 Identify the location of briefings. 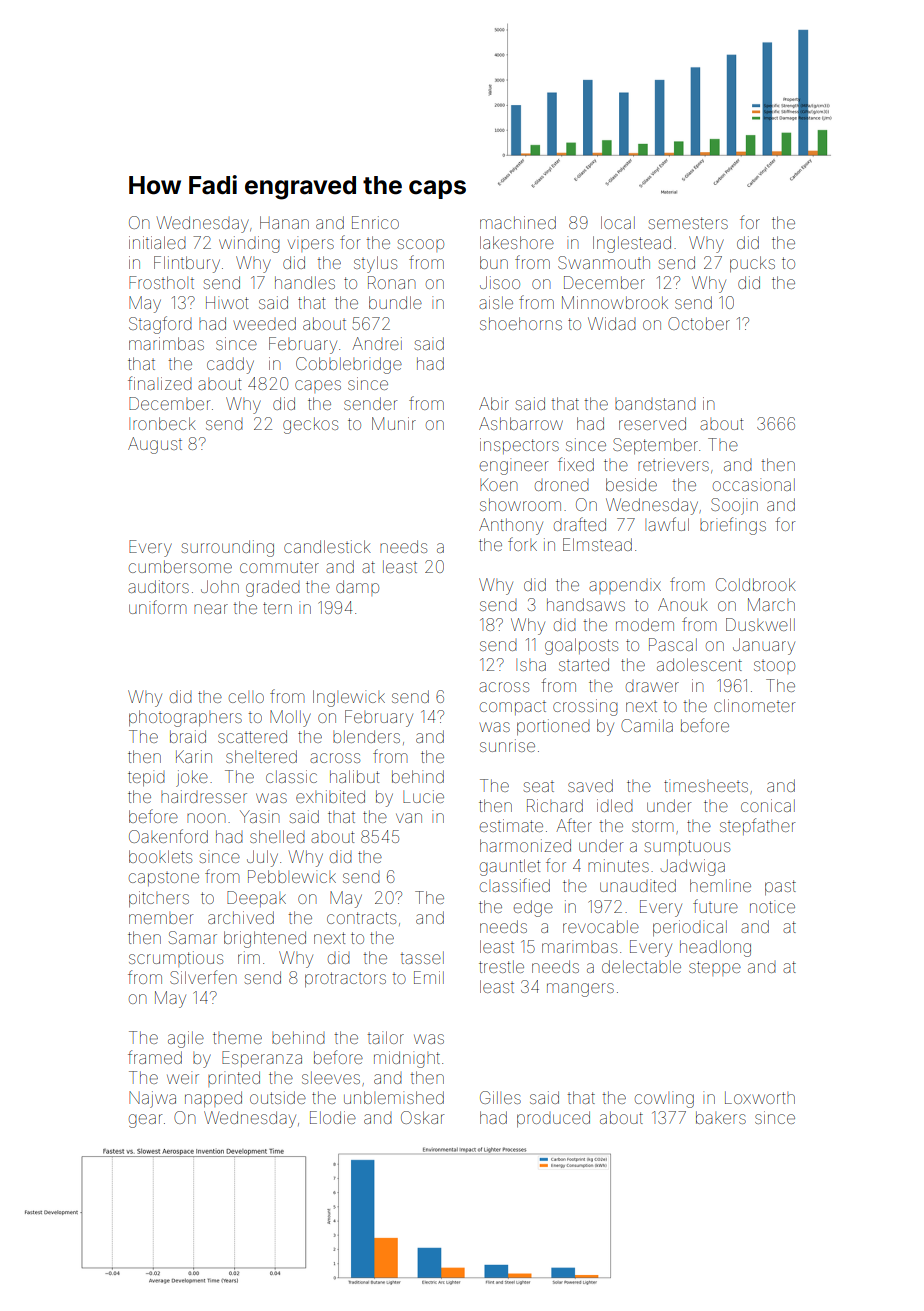
(733, 526).
